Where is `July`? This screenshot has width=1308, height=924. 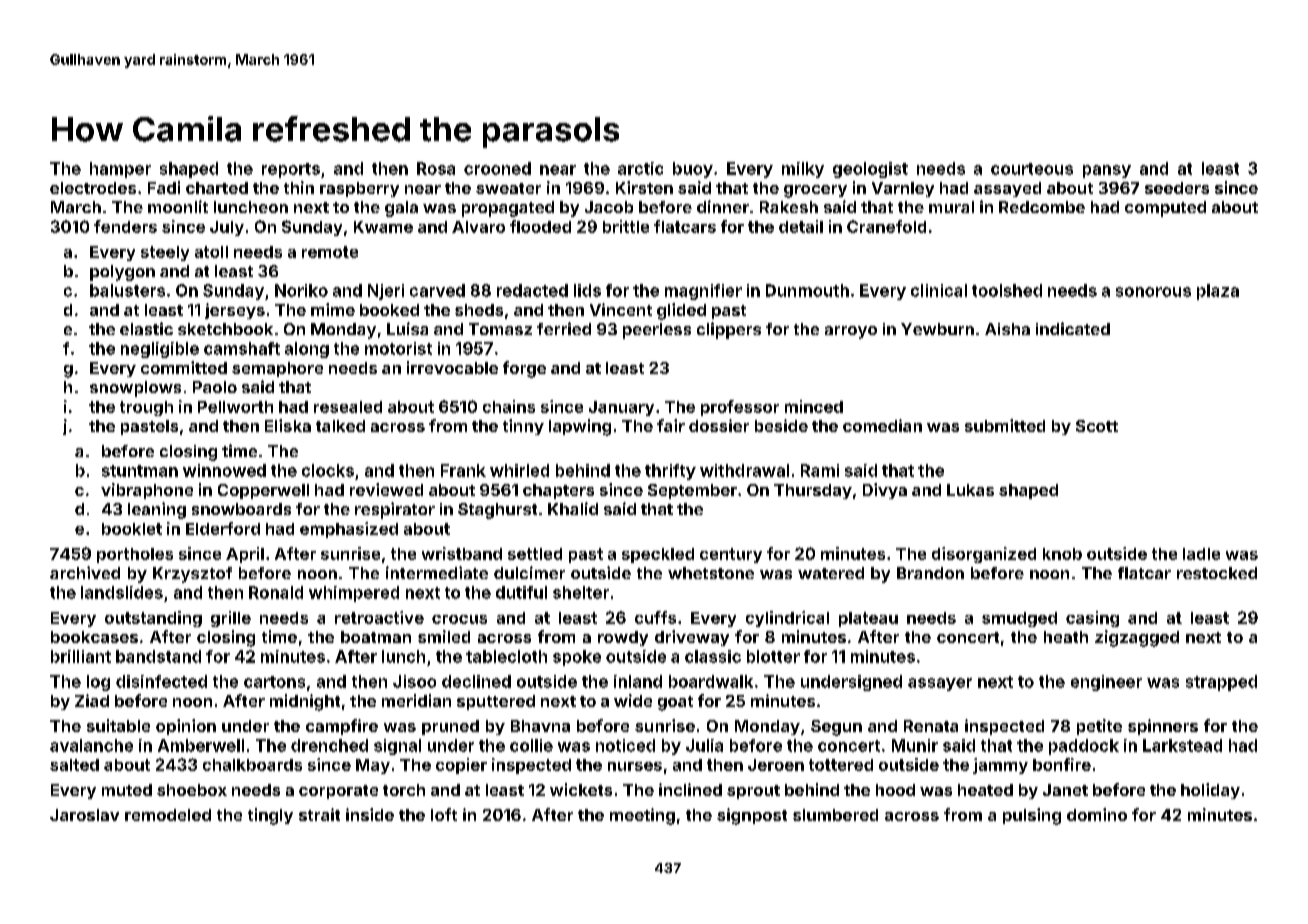
July is located at coordinates (227, 228).
